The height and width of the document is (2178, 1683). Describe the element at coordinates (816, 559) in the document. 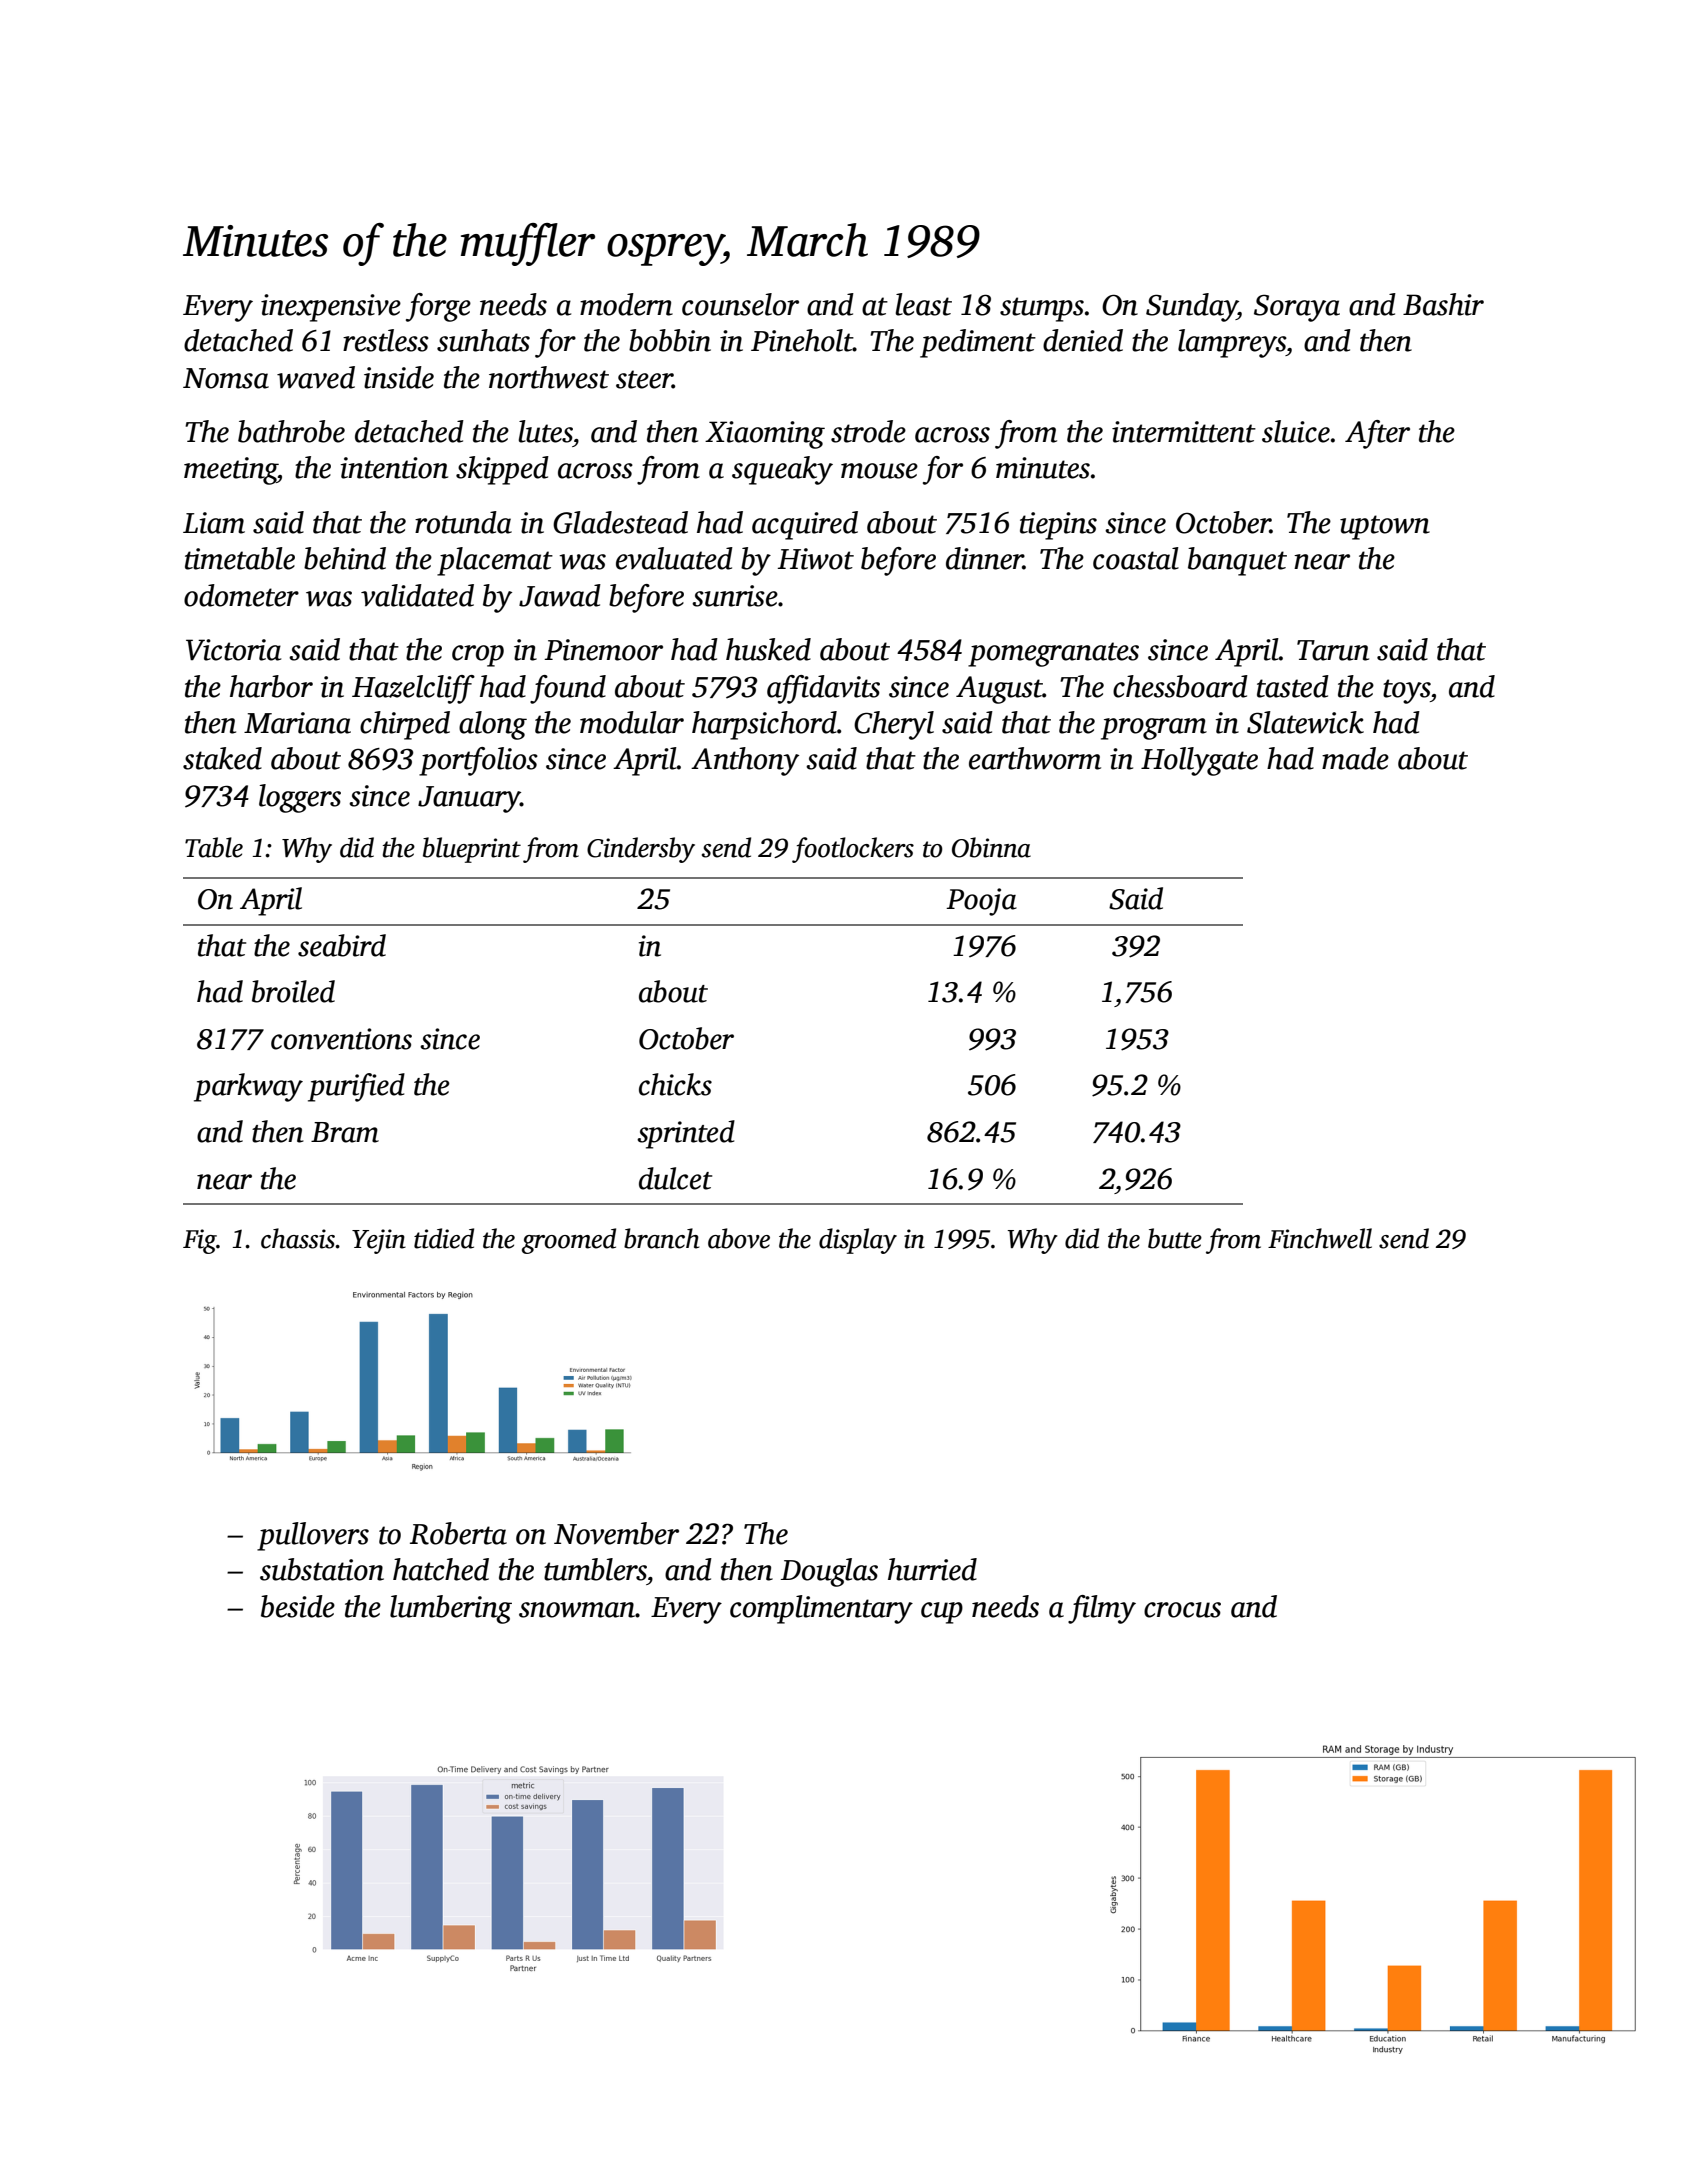

I see `Hiwot` at that location.
